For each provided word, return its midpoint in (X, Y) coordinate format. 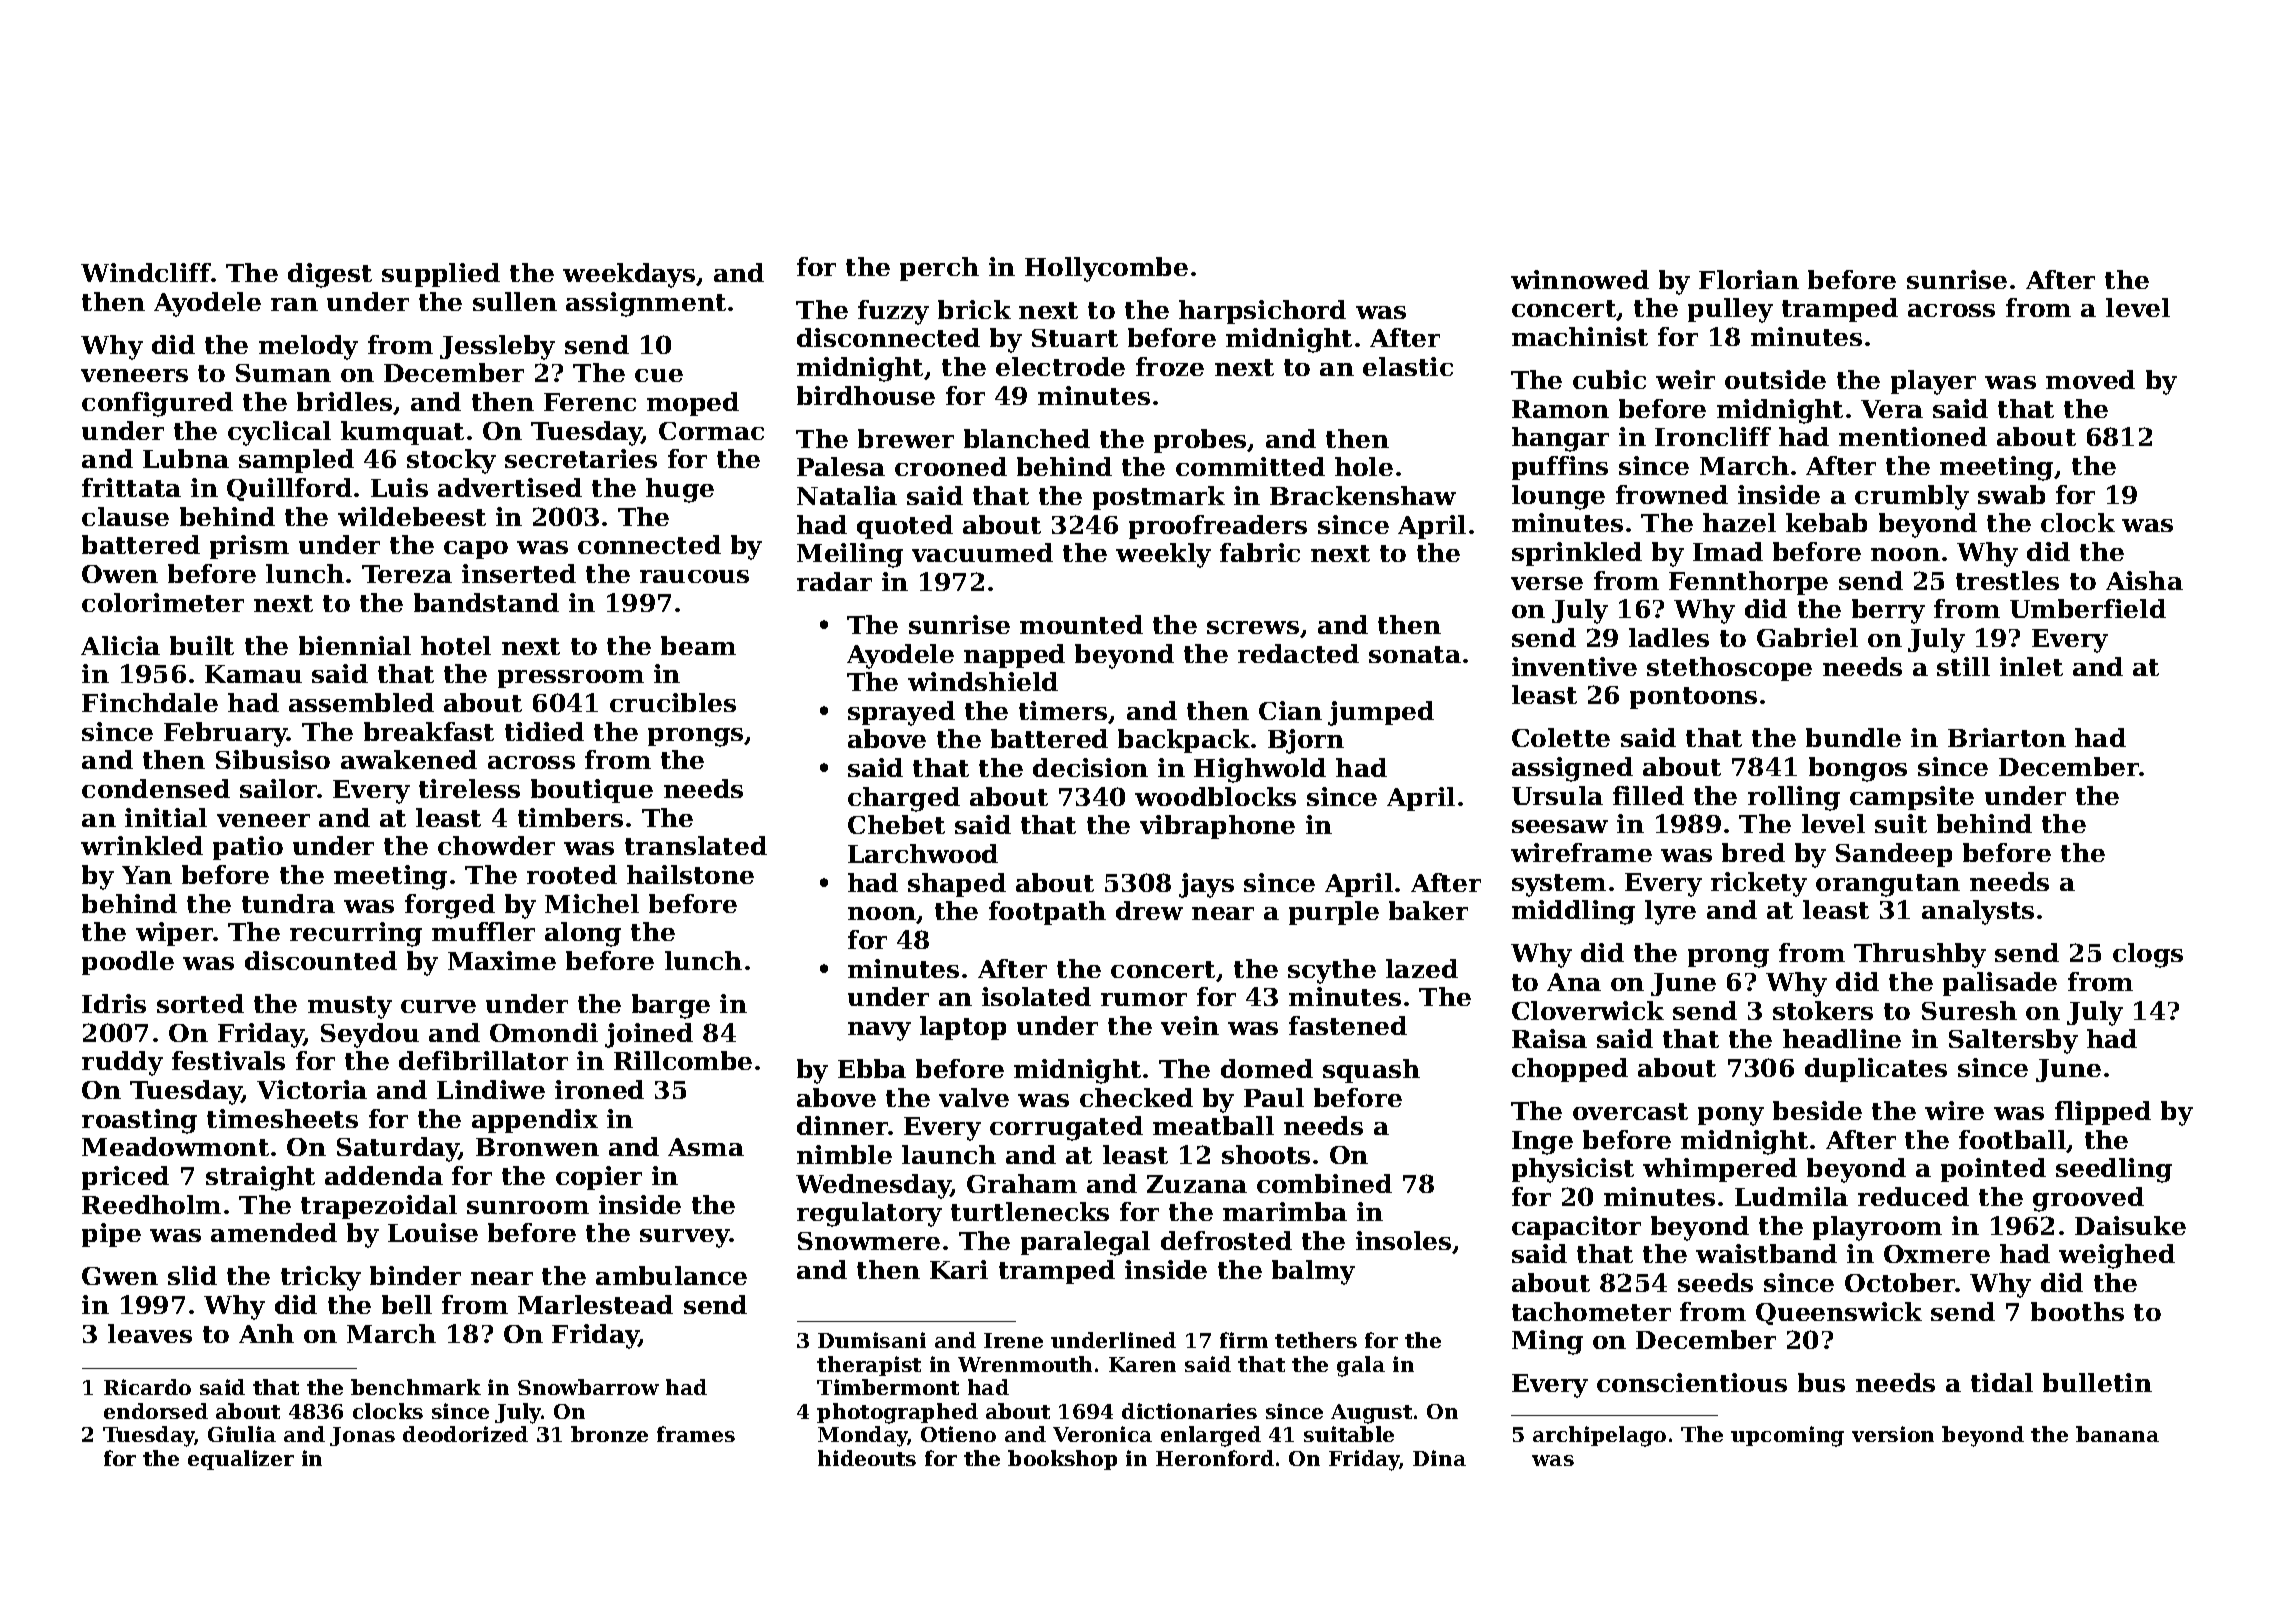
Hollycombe (1106, 269)
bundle (1853, 737)
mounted (1081, 624)
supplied (441, 275)
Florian (1749, 279)
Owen (120, 574)
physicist (1573, 1170)
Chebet (896, 824)
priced (125, 1178)
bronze (609, 1434)
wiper (174, 934)
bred (1753, 852)
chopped (1570, 1070)
